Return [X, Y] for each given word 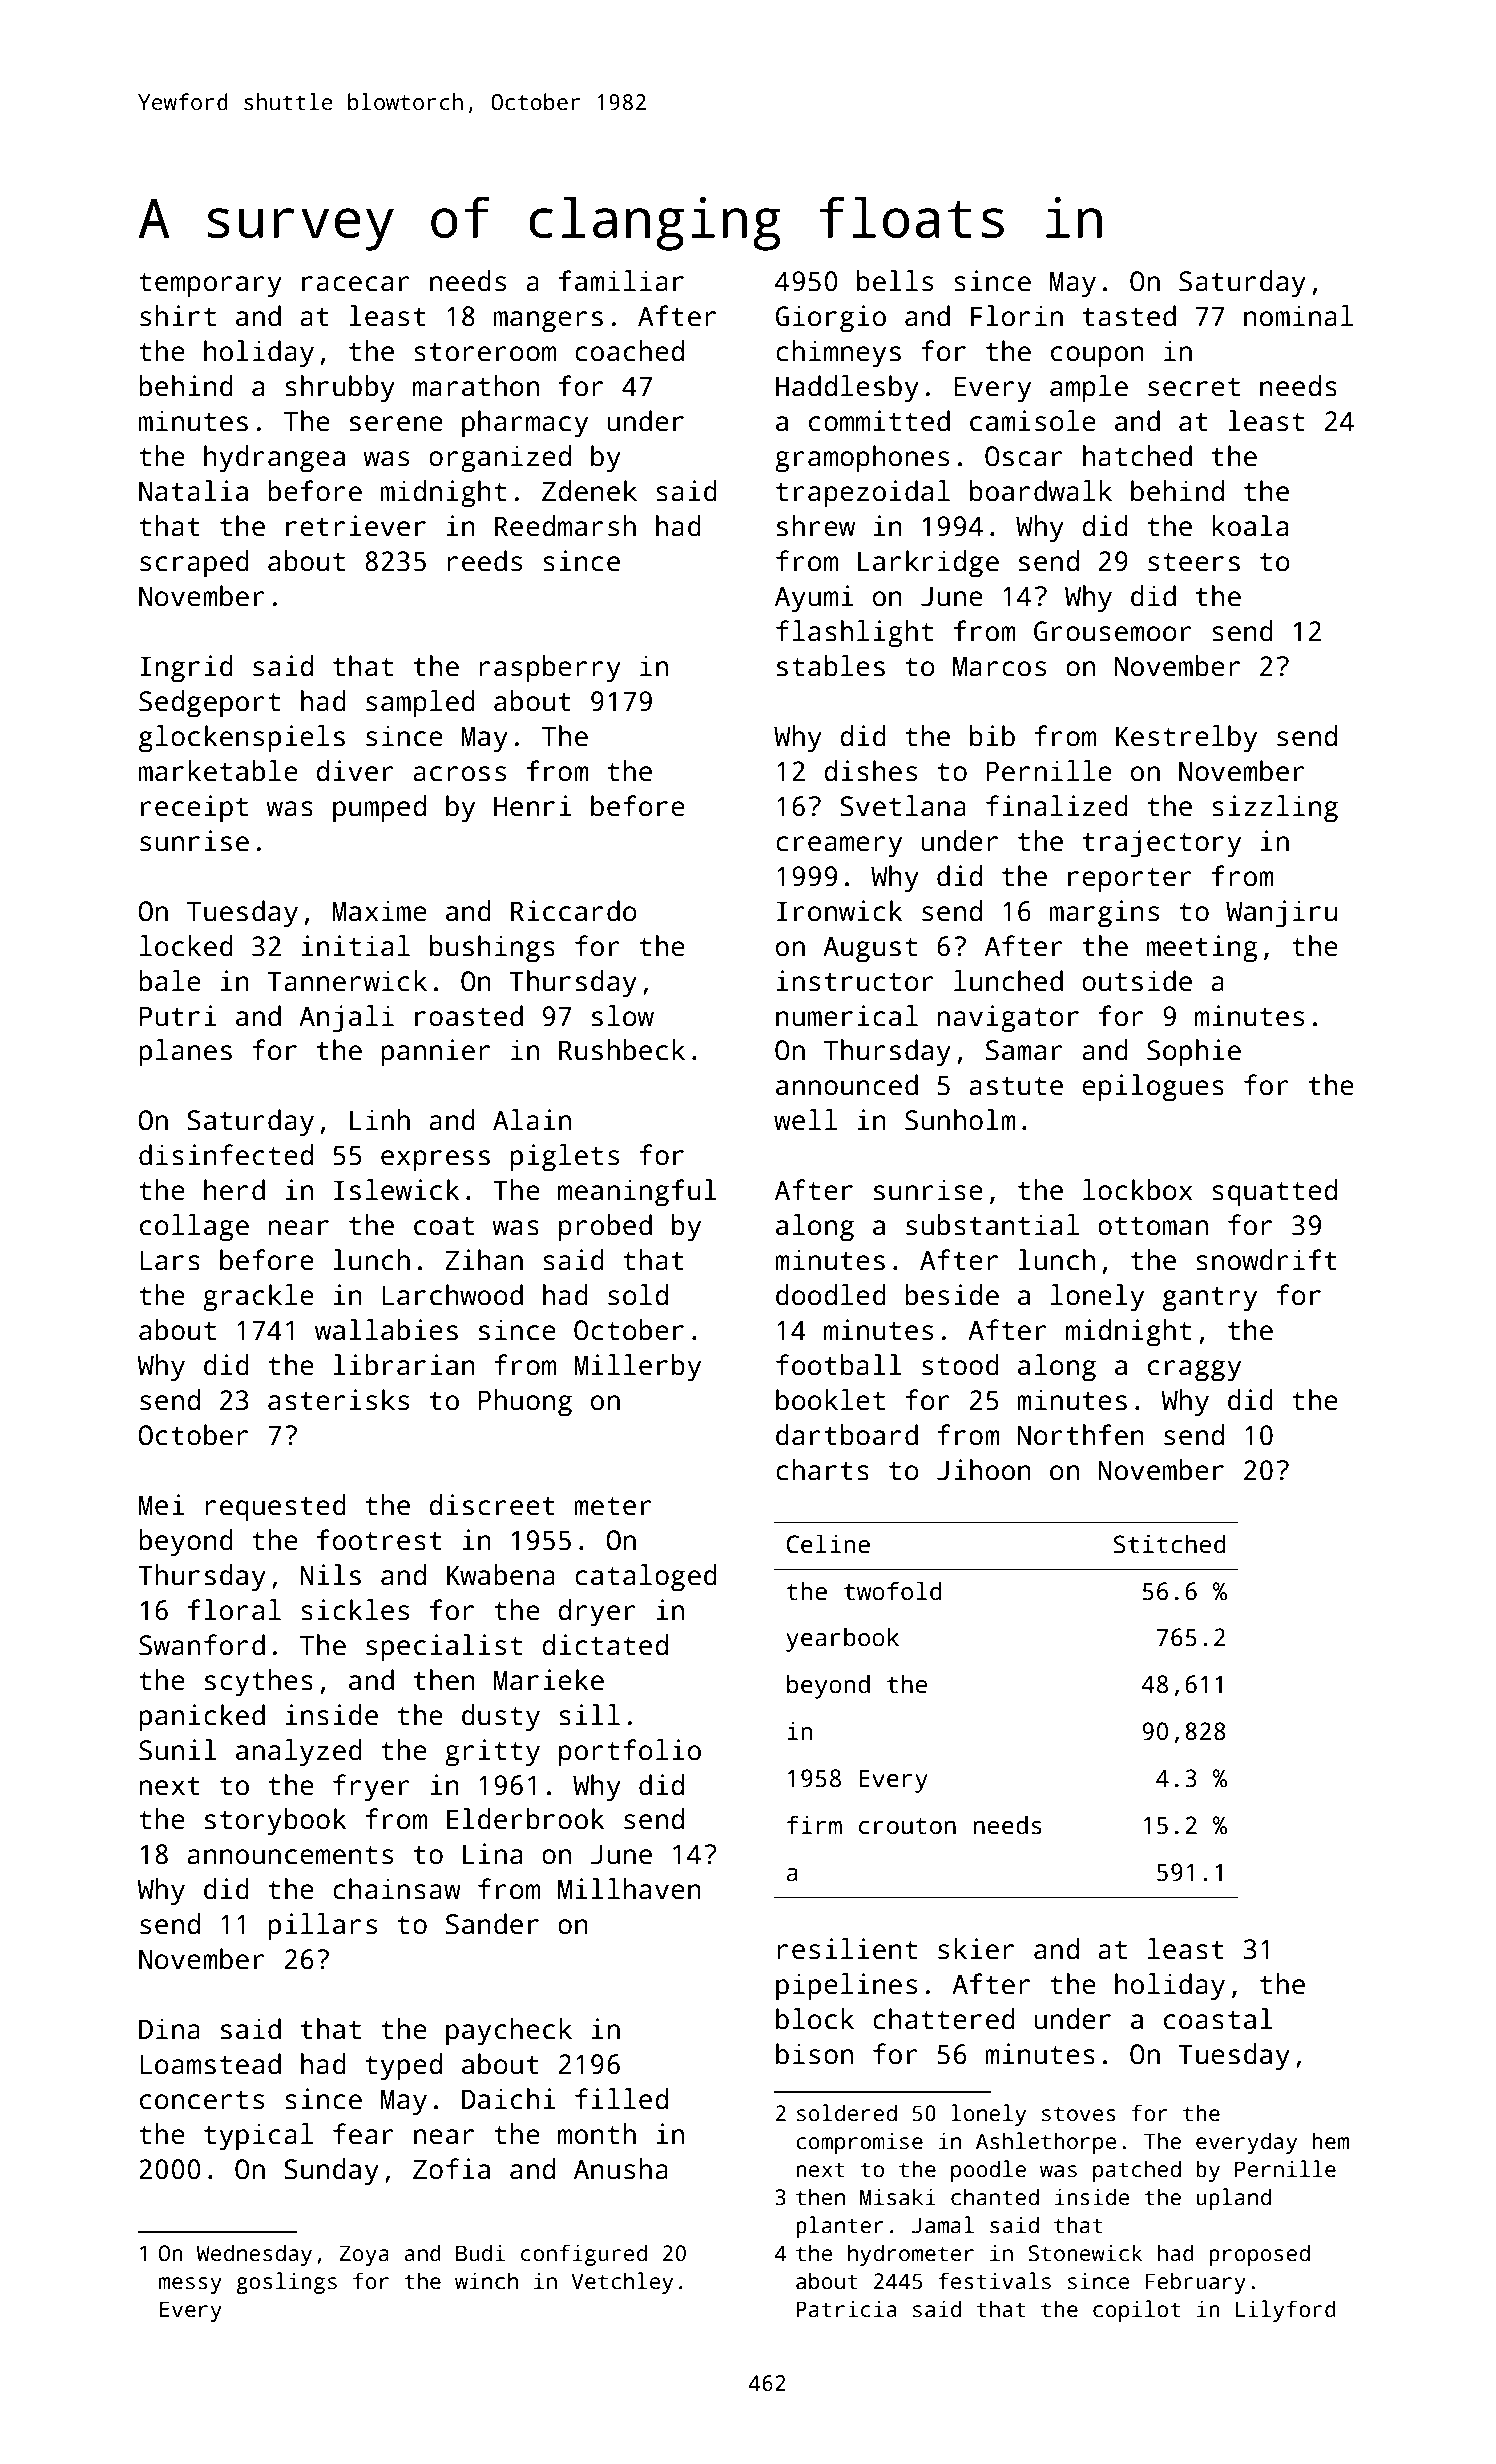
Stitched [1170, 1544]
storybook [276, 1822]
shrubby [340, 389]
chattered [944, 2019]
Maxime [379, 911]
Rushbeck [622, 1050]
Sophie [1194, 1053]
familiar [621, 281]
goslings [286, 2283]
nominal [1298, 316]
